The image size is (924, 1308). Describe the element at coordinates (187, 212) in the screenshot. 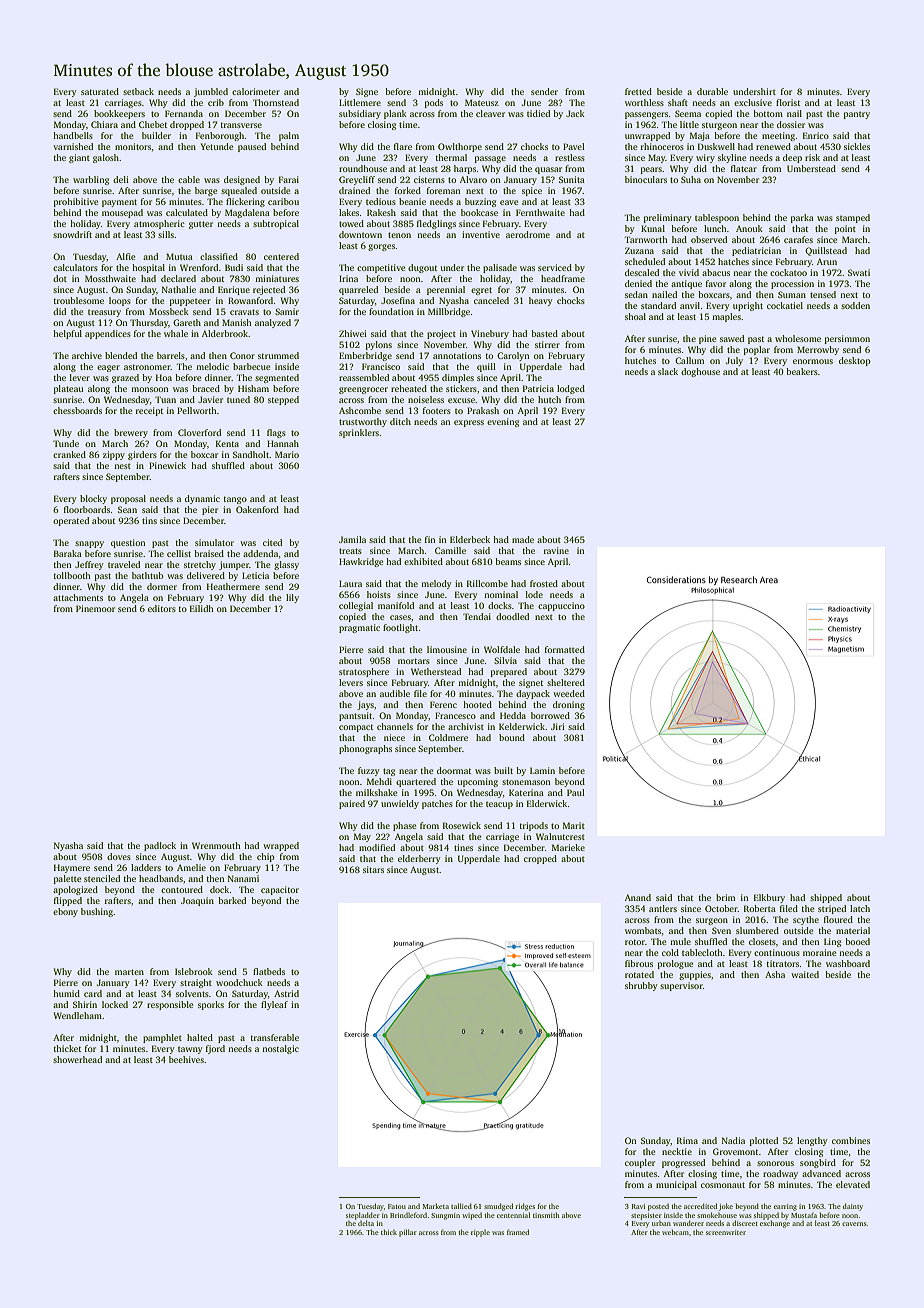

I see `calculated` at that location.
